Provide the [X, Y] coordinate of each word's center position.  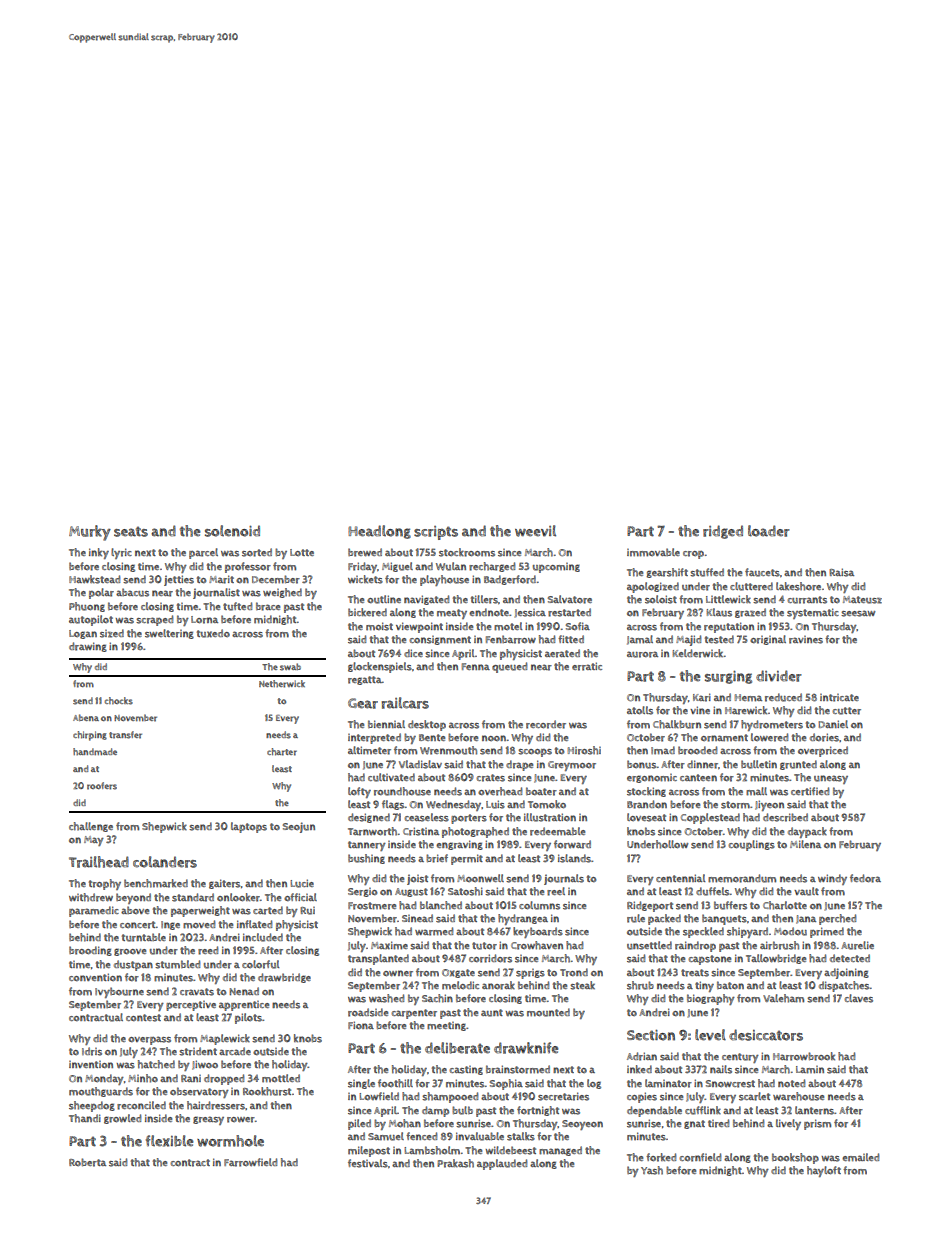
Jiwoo [205, 1065]
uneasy [831, 779]
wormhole [230, 1141]
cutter [846, 711]
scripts [436, 533]
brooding [90, 951]
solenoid [232, 531]
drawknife [526, 1048]
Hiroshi [584, 750]
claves [858, 998]
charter [282, 752]
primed [827, 932]
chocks [119, 701]
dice [413, 653]
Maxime [389, 945]
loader [769, 531]
